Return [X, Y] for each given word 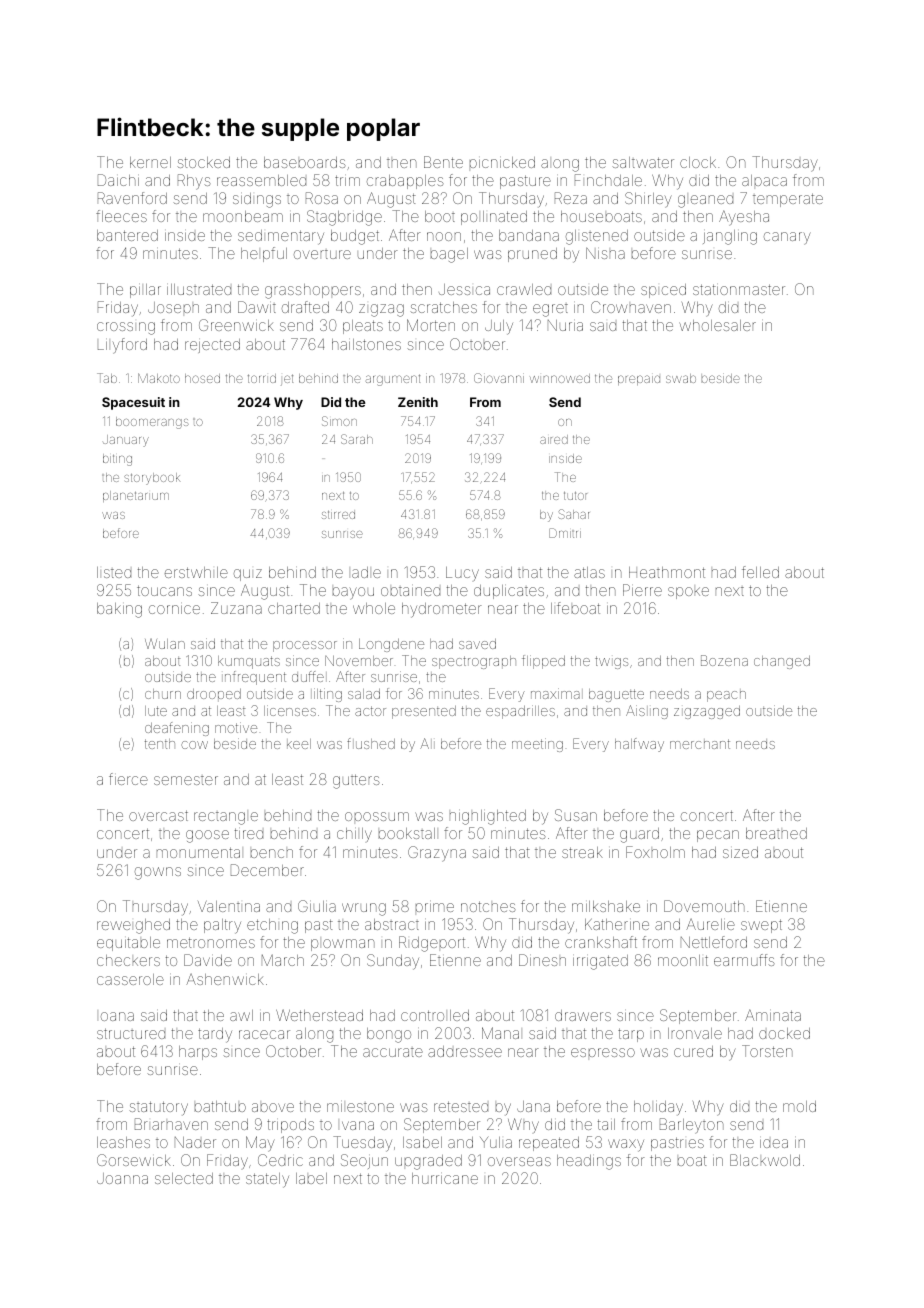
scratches [443, 307]
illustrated [199, 289]
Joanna [122, 1178]
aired [554, 439]
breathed [776, 833]
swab [681, 378]
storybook [152, 479]
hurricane [445, 1178]
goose [207, 836]
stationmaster [739, 289]
